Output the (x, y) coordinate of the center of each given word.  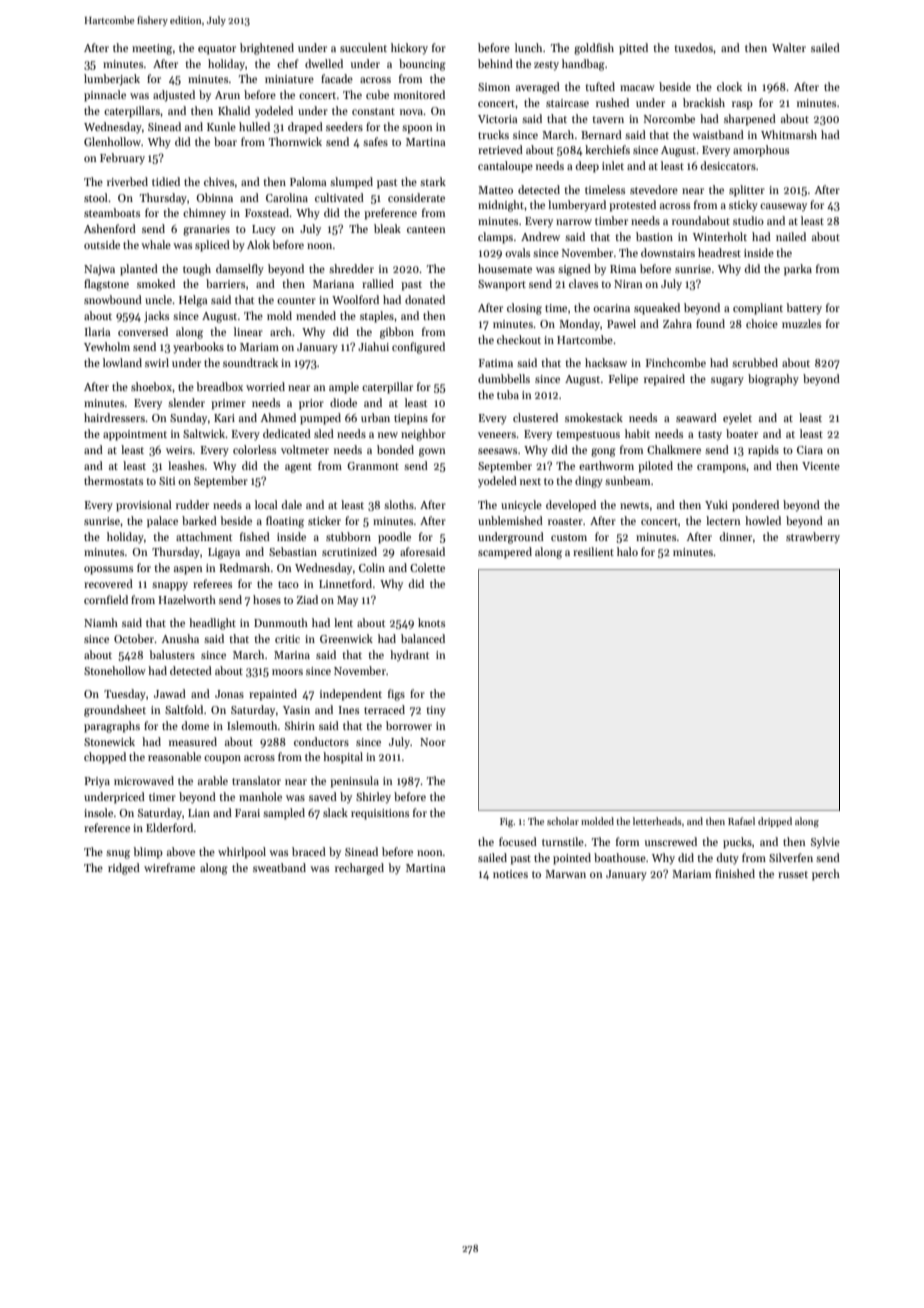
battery (804, 309)
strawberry (813, 538)
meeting (152, 49)
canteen (426, 229)
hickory (409, 49)
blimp (148, 853)
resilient (593, 551)
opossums (108, 570)
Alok (258, 244)
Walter (789, 47)
